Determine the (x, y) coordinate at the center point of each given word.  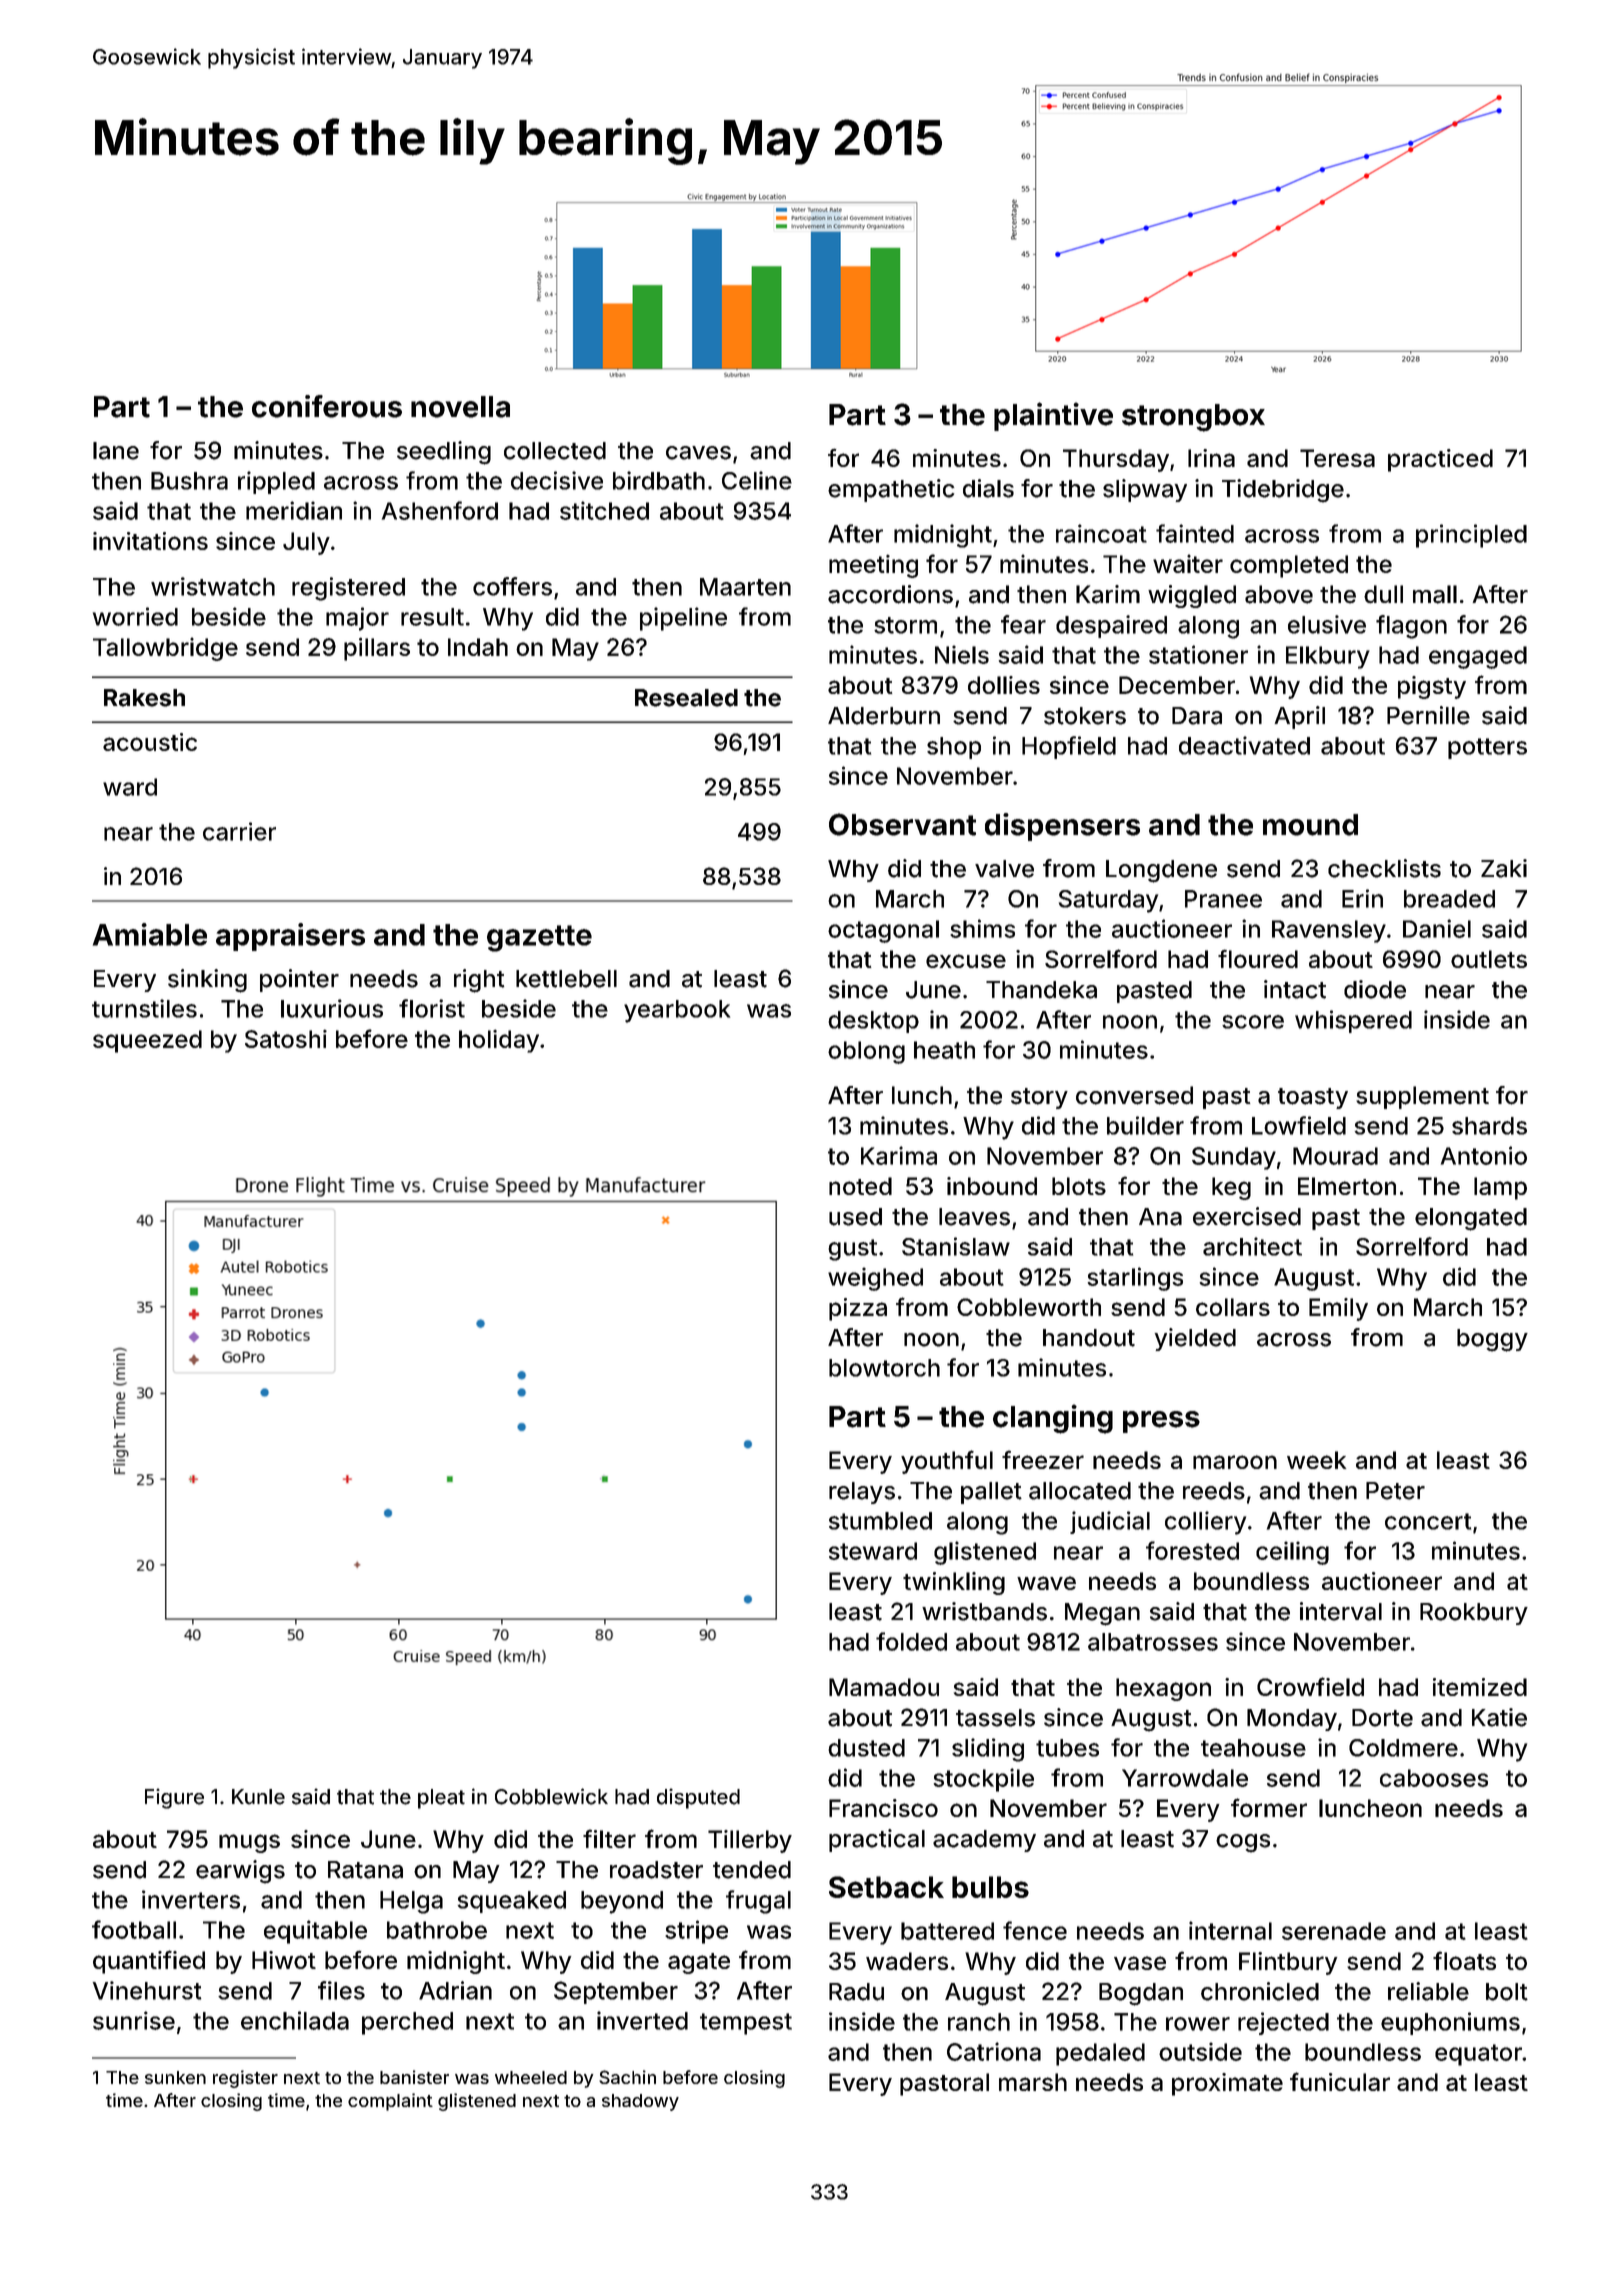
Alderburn (884, 716)
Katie (1499, 1717)
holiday (499, 1041)
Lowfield (1299, 1125)
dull (1383, 594)
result (432, 617)
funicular (1340, 2081)
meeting (873, 566)
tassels (995, 1718)
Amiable (150, 934)
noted (860, 1186)
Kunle (258, 1797)
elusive (1327, 624)
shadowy (640, 2102)
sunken (175, 2077)
